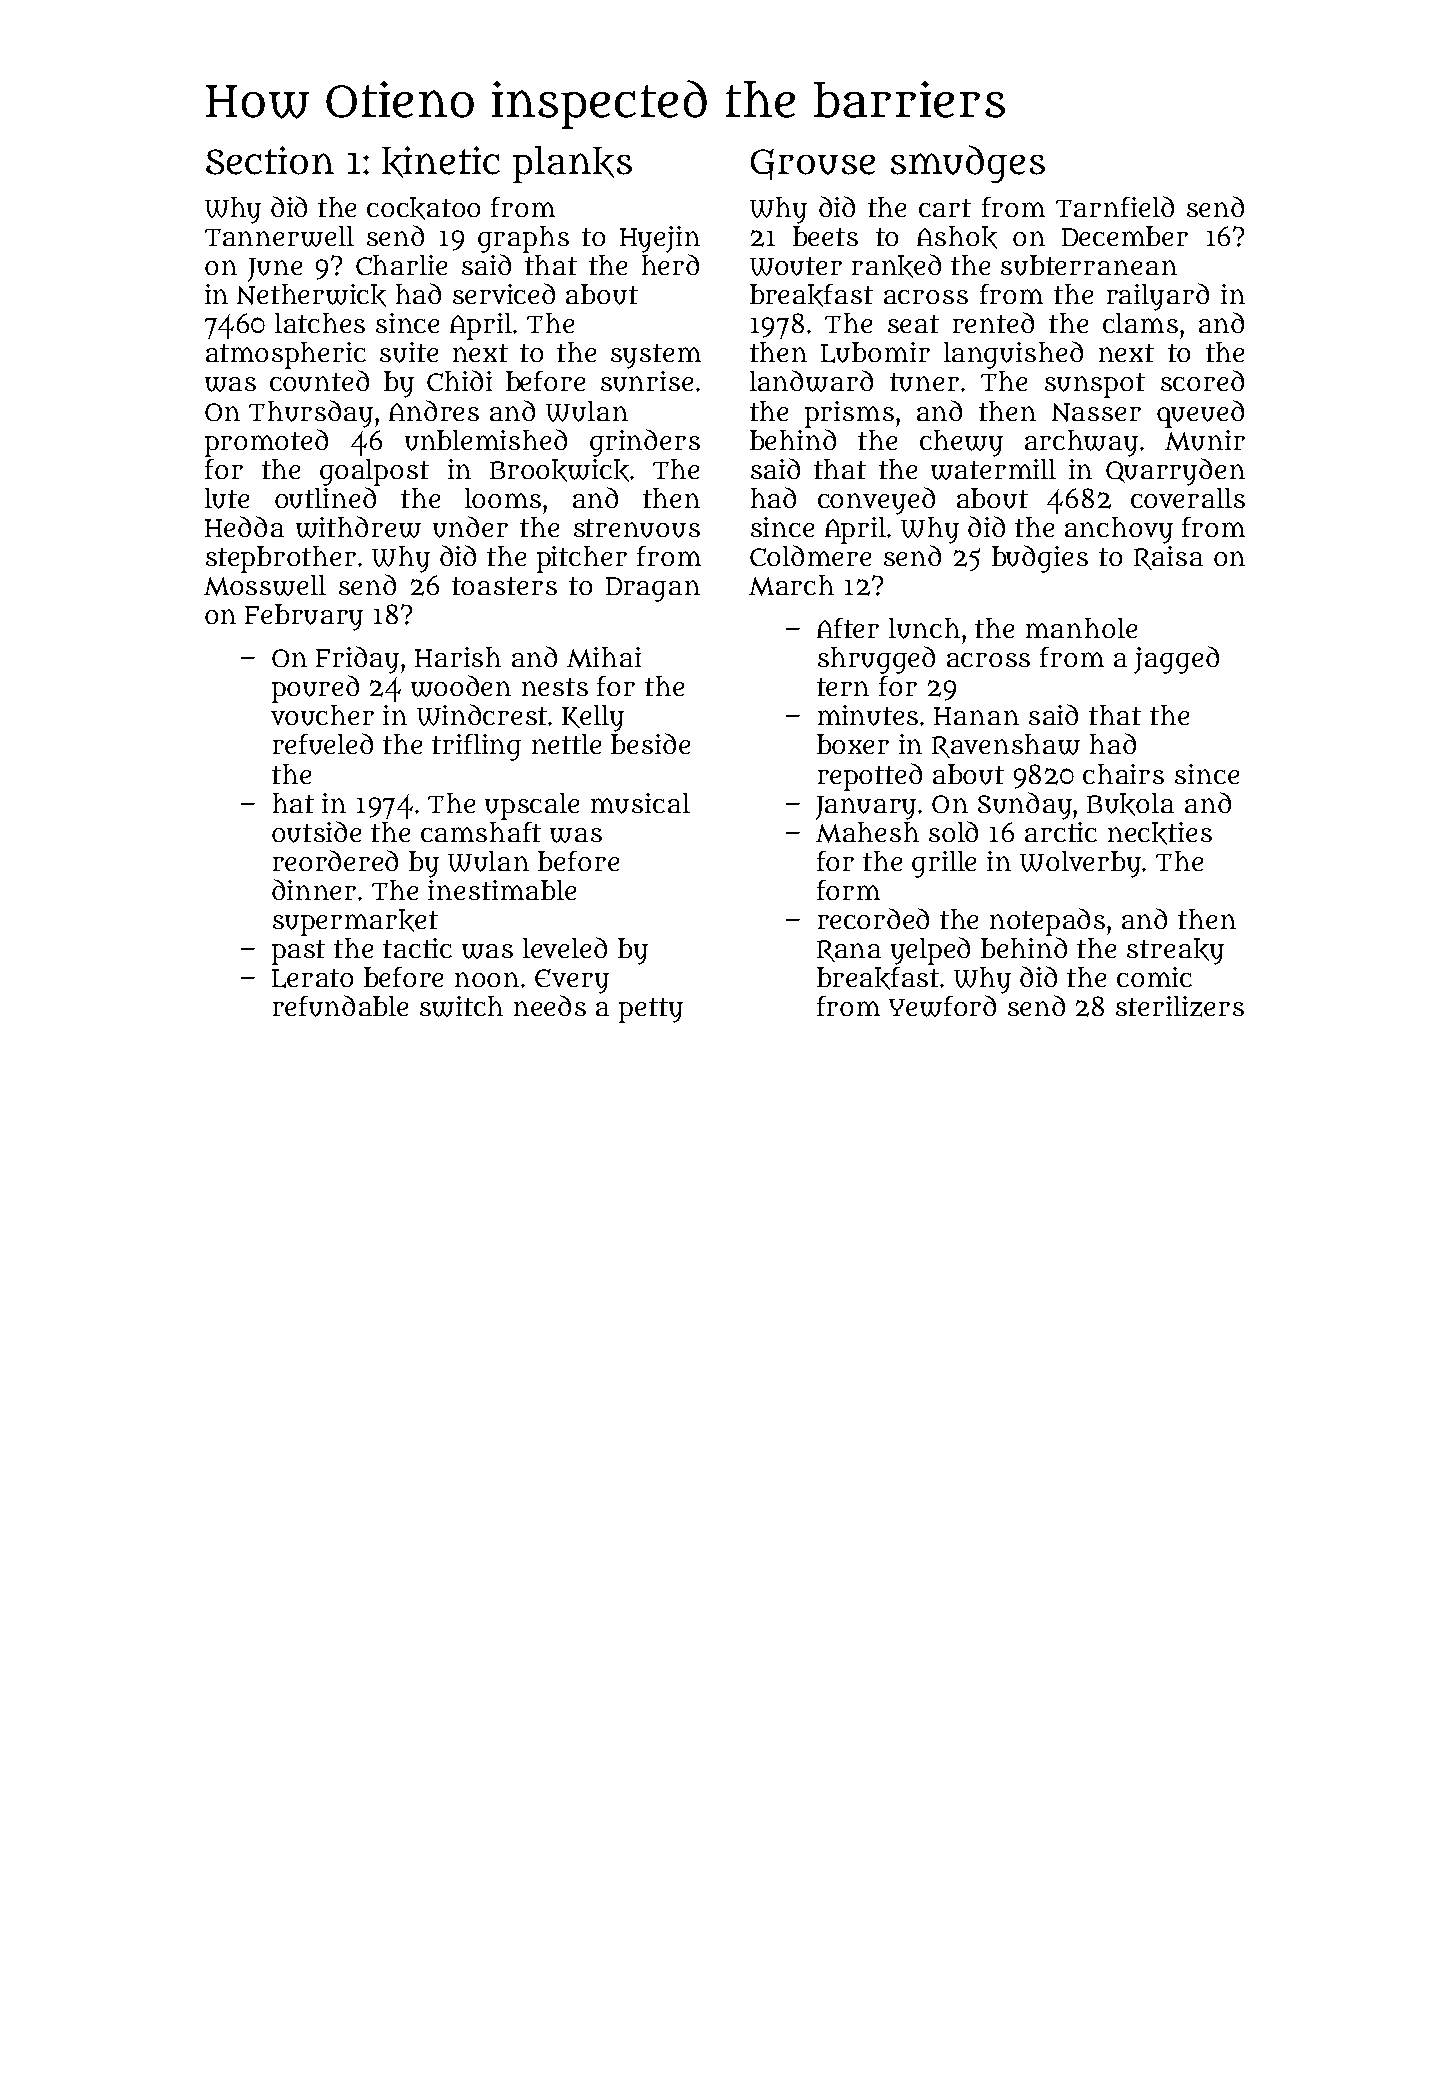 This page has height=2100, width=1450. Describe the element at coordinates (304, 617) in the page. I see `February` at that location.
